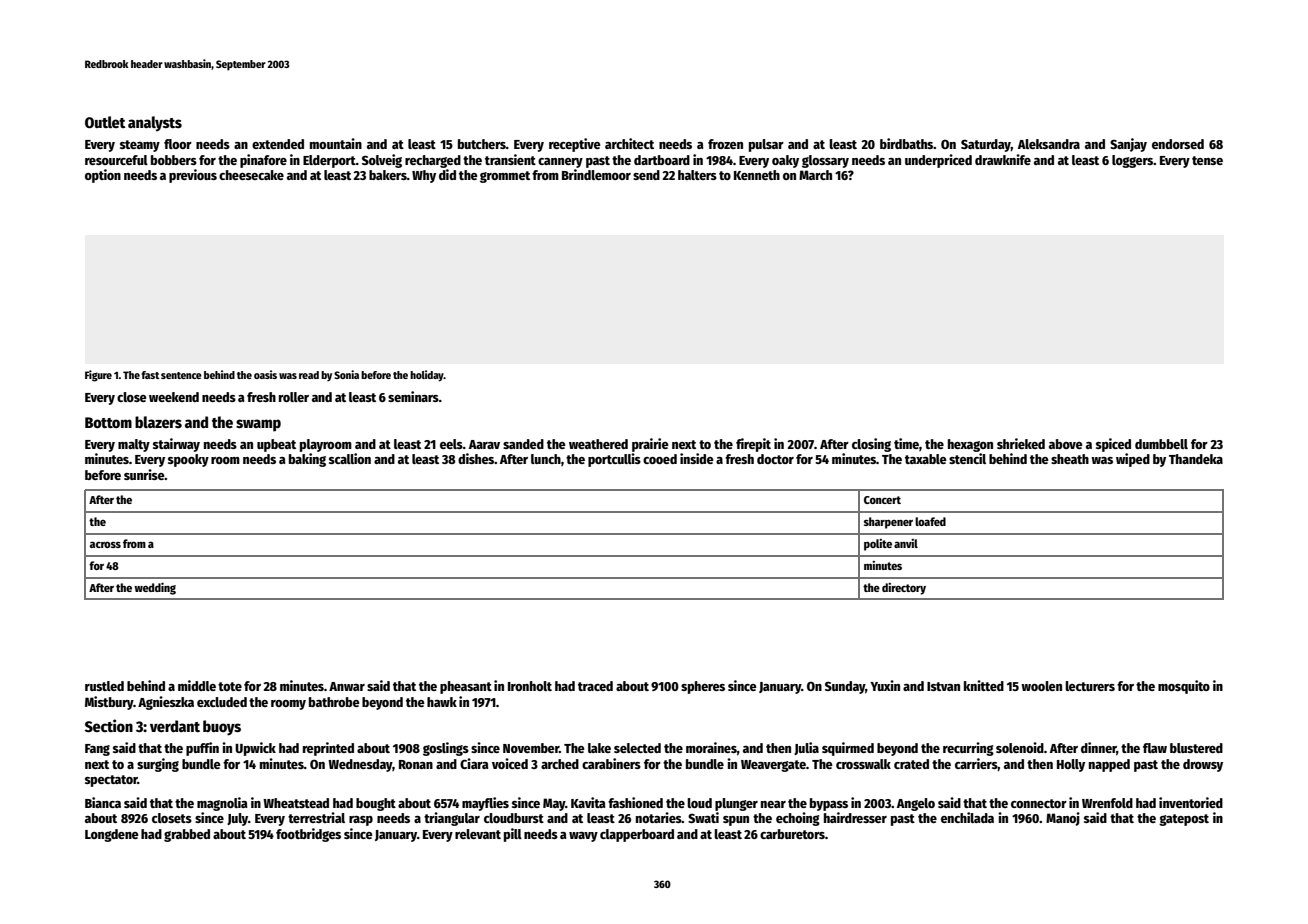  What do you see at coordinates (513, 835) in the image?
I see `pill` at bounding box center [513, 835].
